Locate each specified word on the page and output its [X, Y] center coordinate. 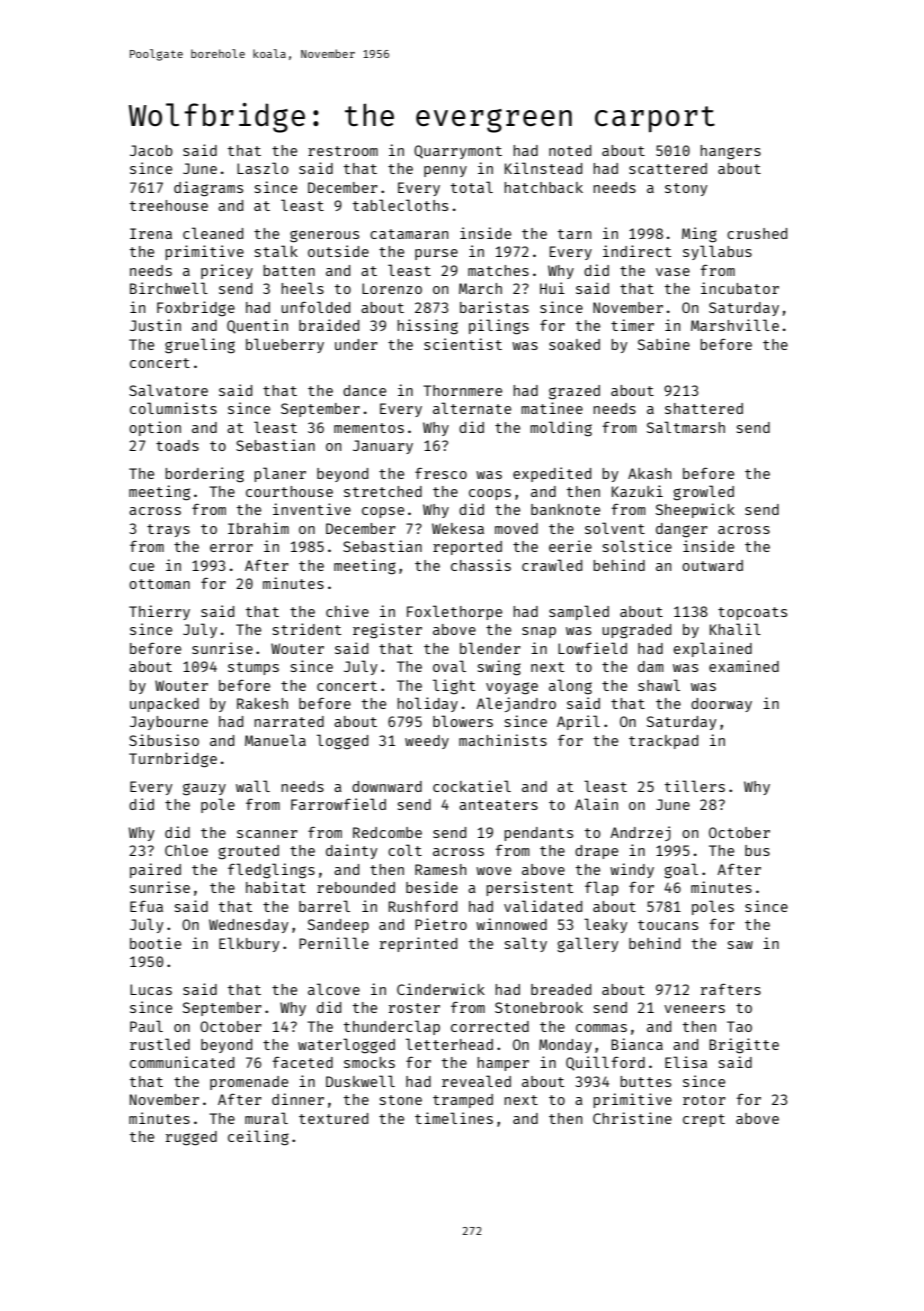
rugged [191, 1138]
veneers [694, 1009]
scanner [267, 834]
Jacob [151, 150]
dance [364, 390]
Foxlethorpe [454, 612]
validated [543, 906]
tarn [574, 234]
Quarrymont [458, 152]
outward [712, 565]
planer [280, 474]
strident [307, 629]
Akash [649, 473]
